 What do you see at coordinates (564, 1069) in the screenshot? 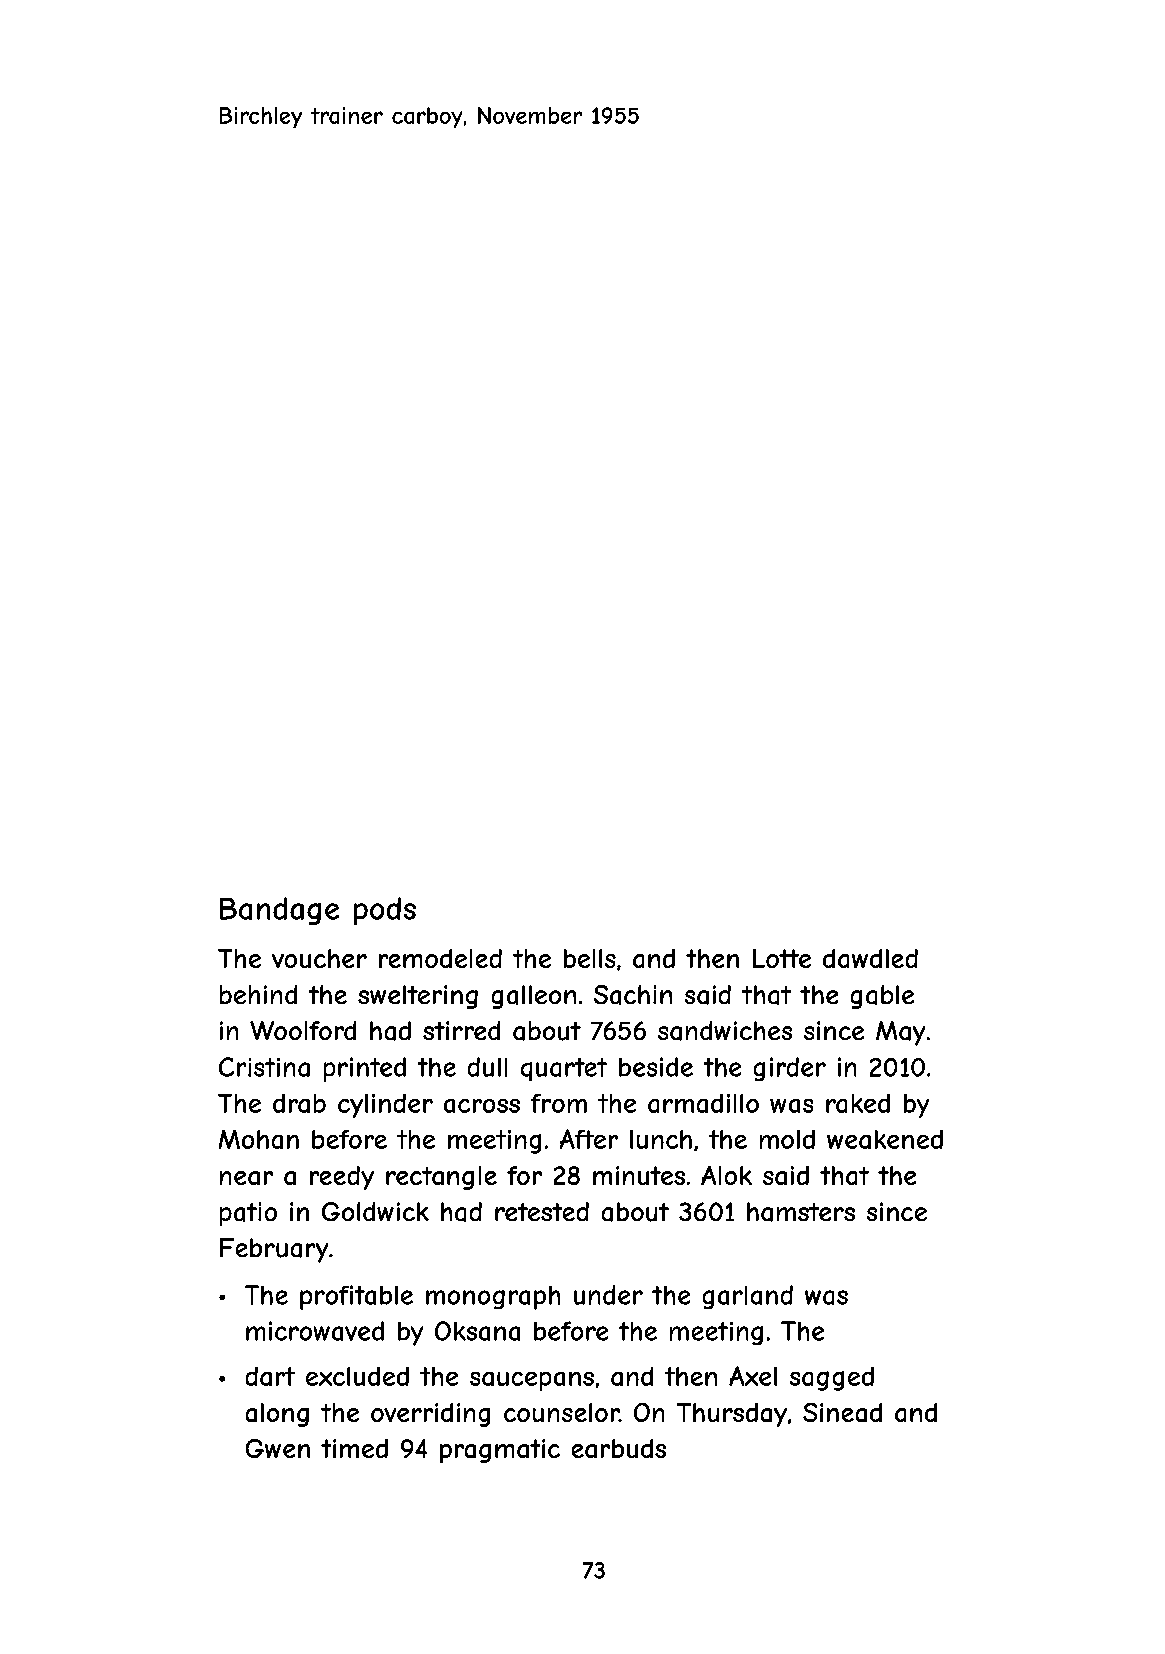
I see `quartet` at bounding box center [564, 1069].
